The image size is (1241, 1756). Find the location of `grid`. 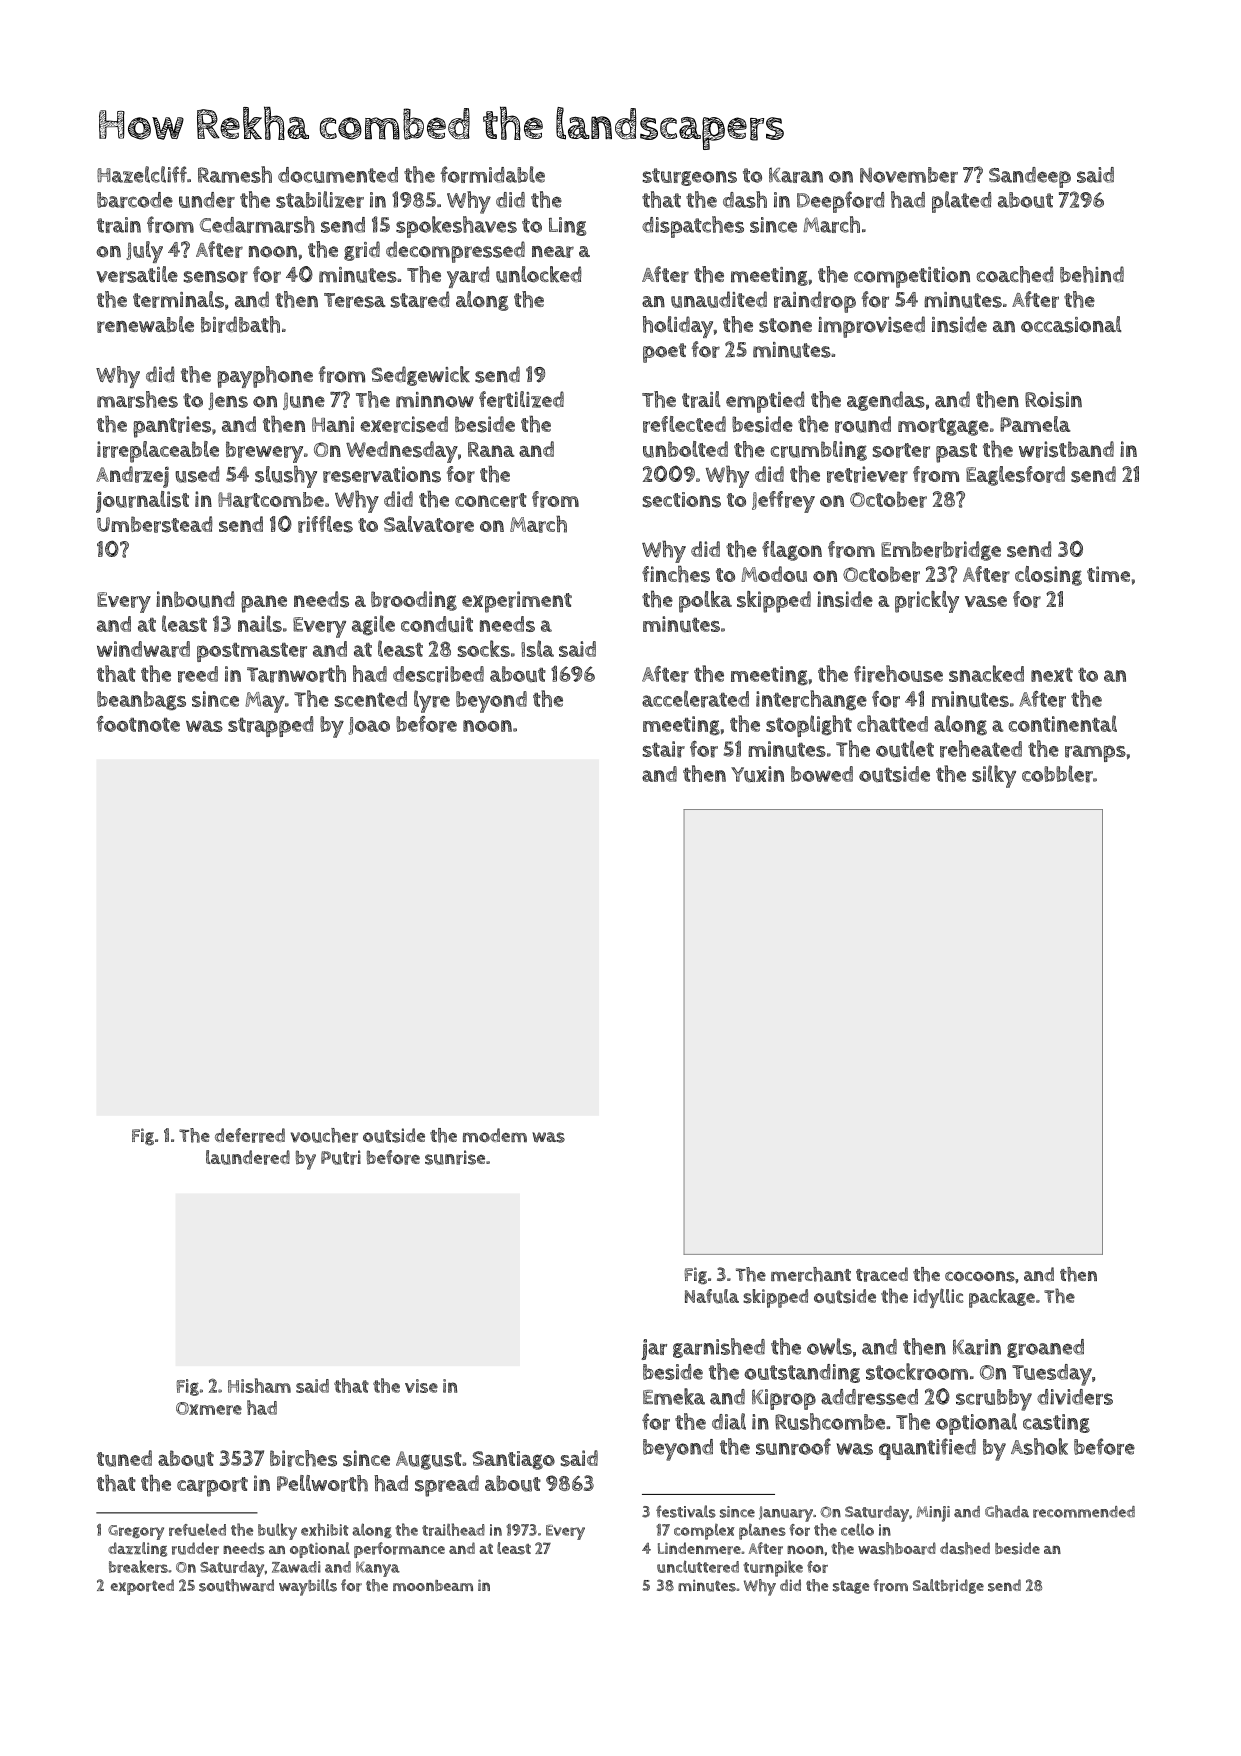

grid is located at coordinates (362, 251).
